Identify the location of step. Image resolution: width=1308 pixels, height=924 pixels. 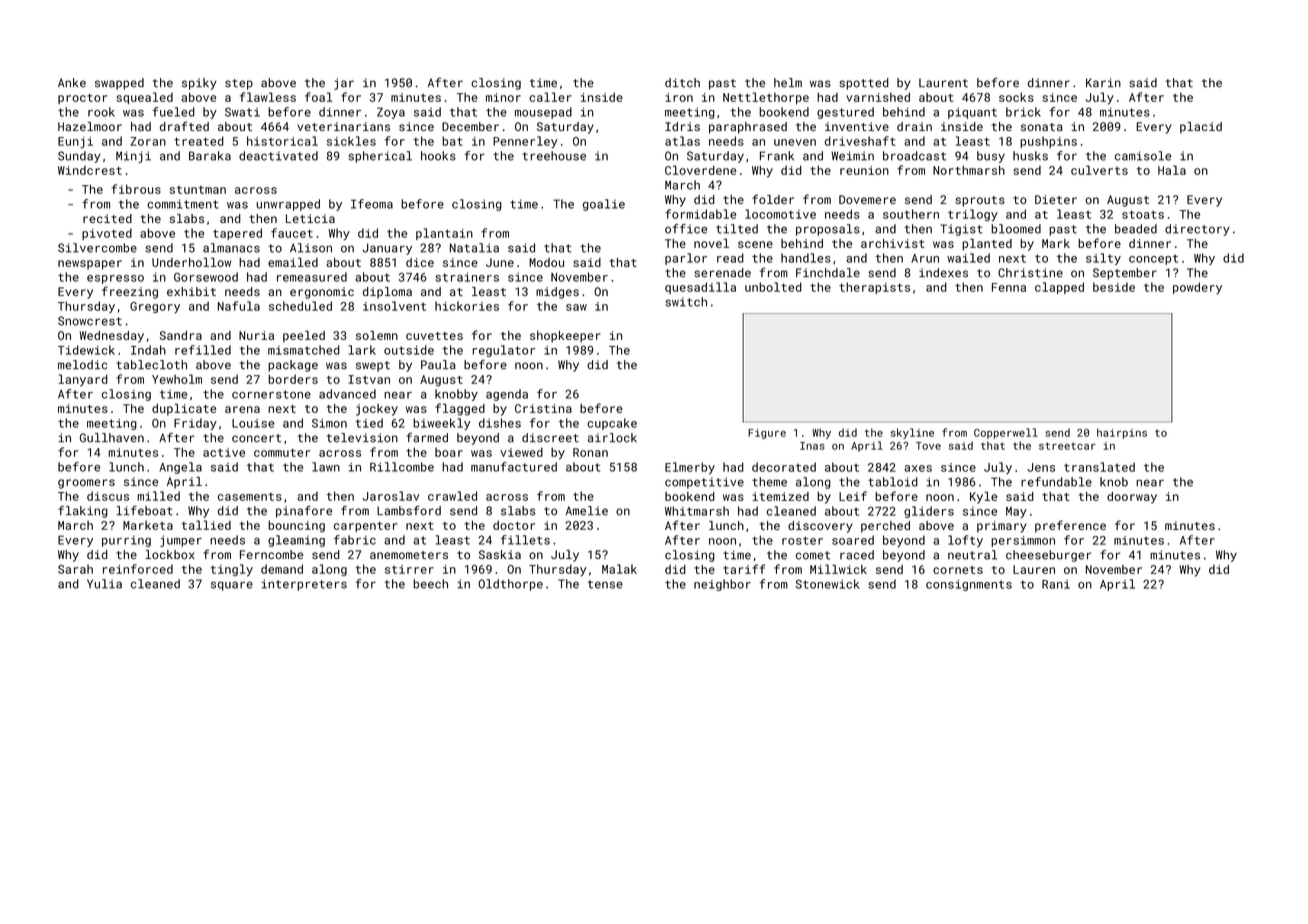
(239, 84).
